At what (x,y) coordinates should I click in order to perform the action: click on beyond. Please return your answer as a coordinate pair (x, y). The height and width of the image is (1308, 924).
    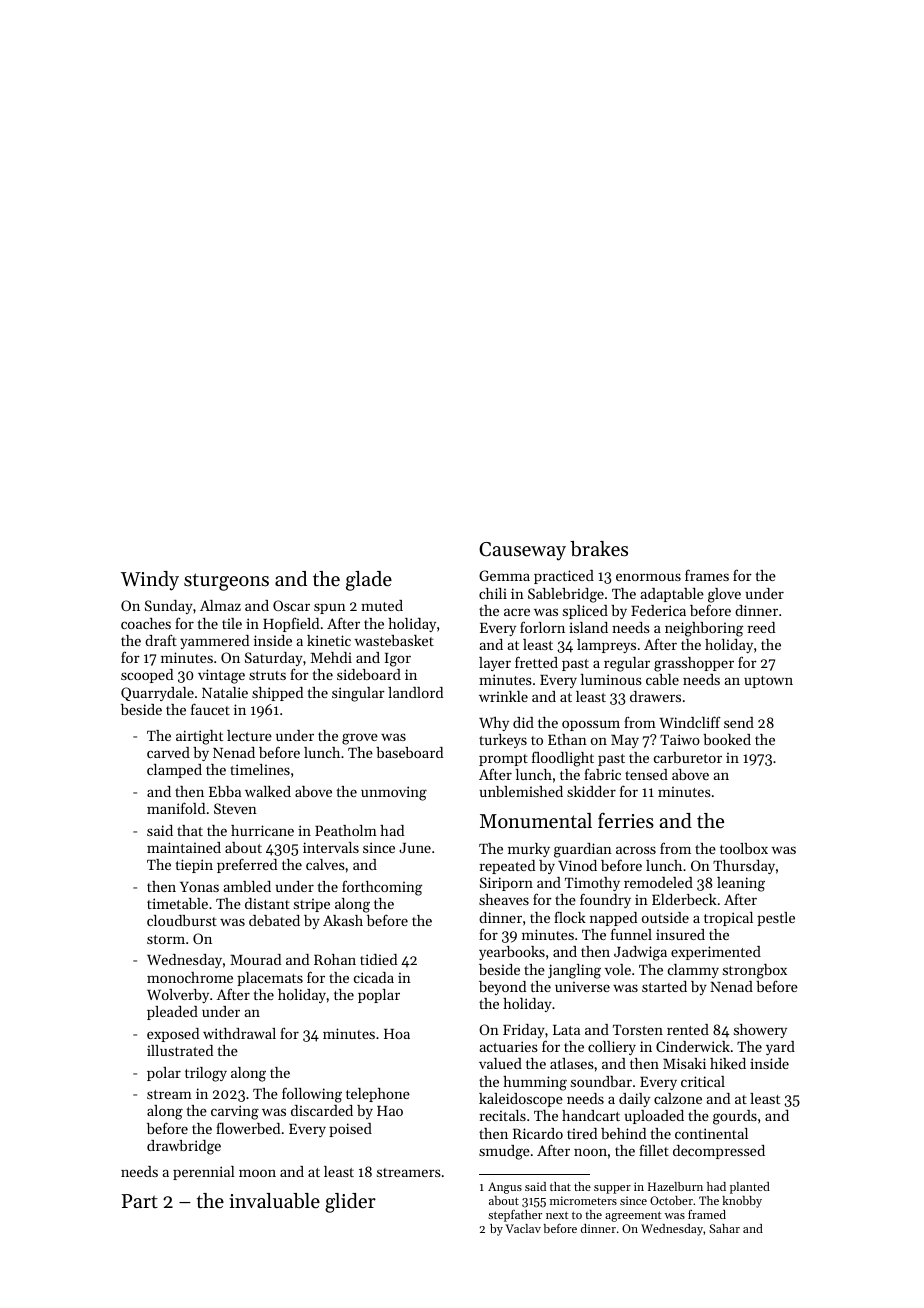
    Looking at the image, I should click on (502, 988).
